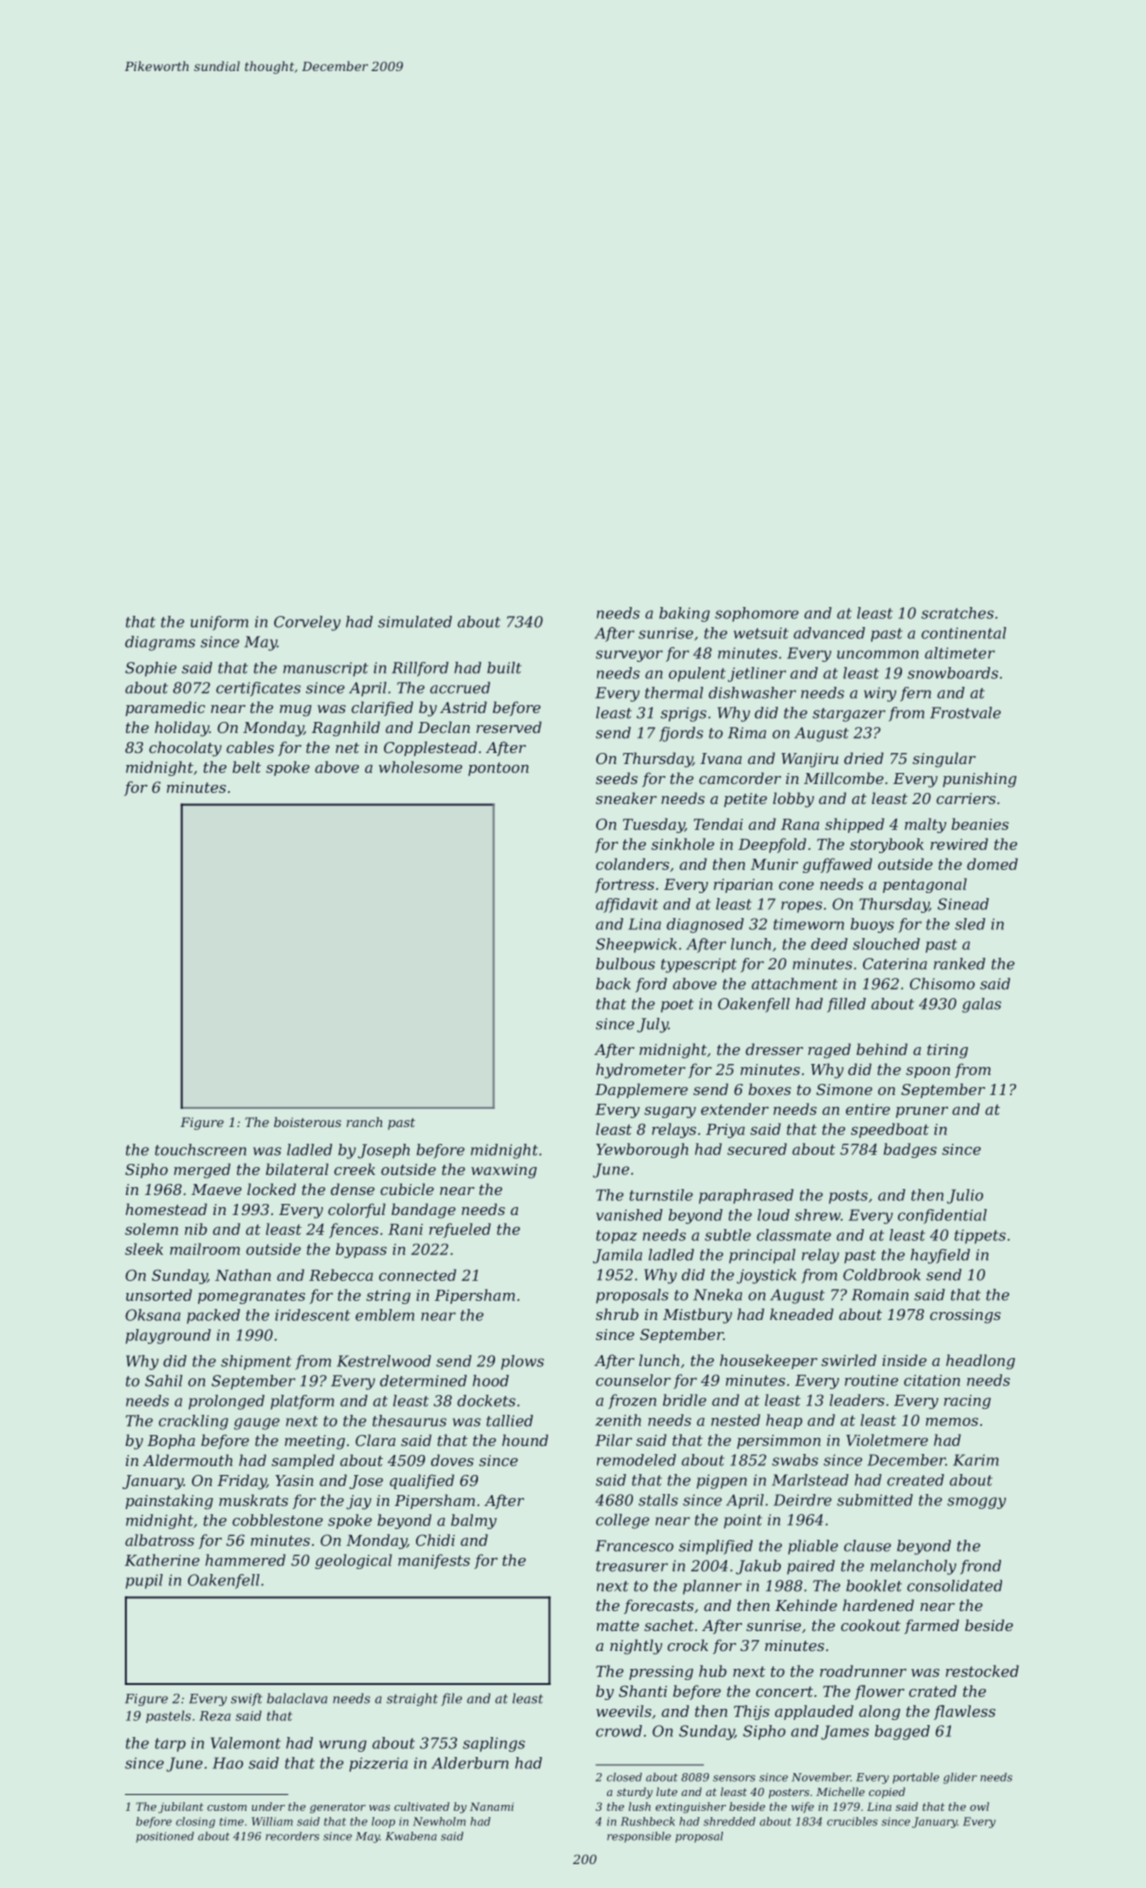 Image resolution: width=1146 pixels, height=1888 pixels. Describe the element at coordinates (160, 643) in the image. I see `diagrams` at that location.
